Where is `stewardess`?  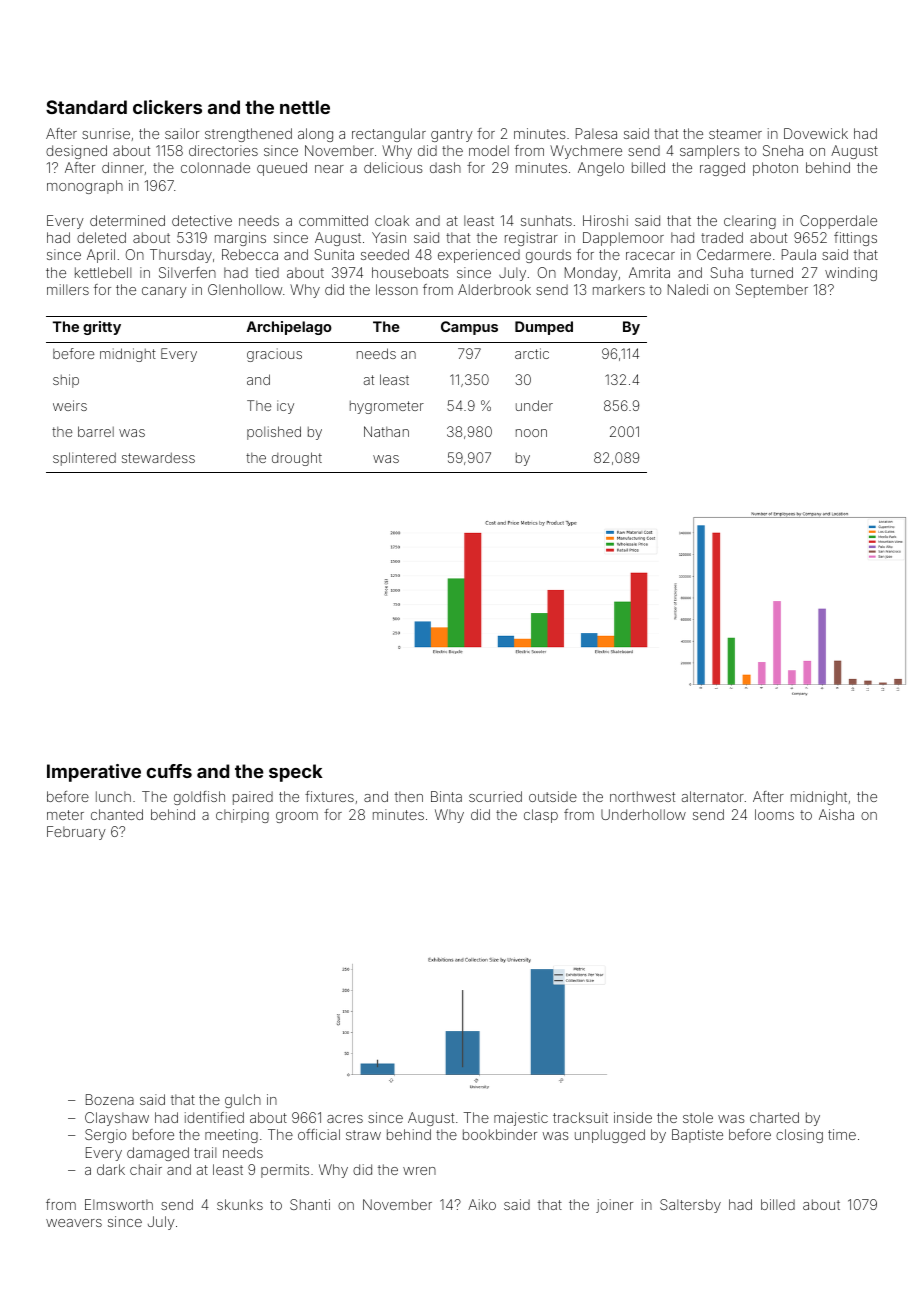 stewardess is located at coordinates (158, 457).
